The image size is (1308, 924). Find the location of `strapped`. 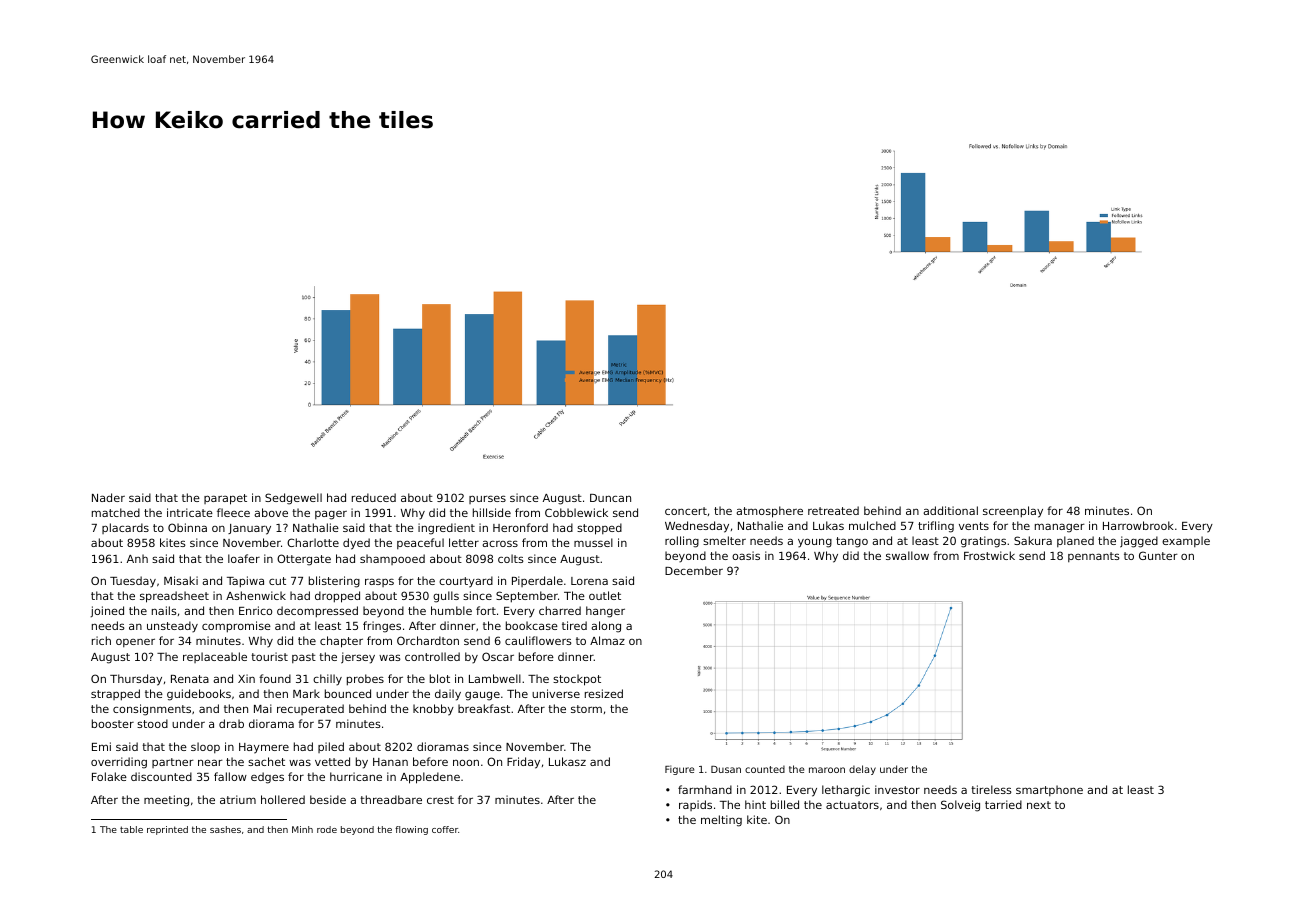

strapped is located at coordinates (115, 695).
